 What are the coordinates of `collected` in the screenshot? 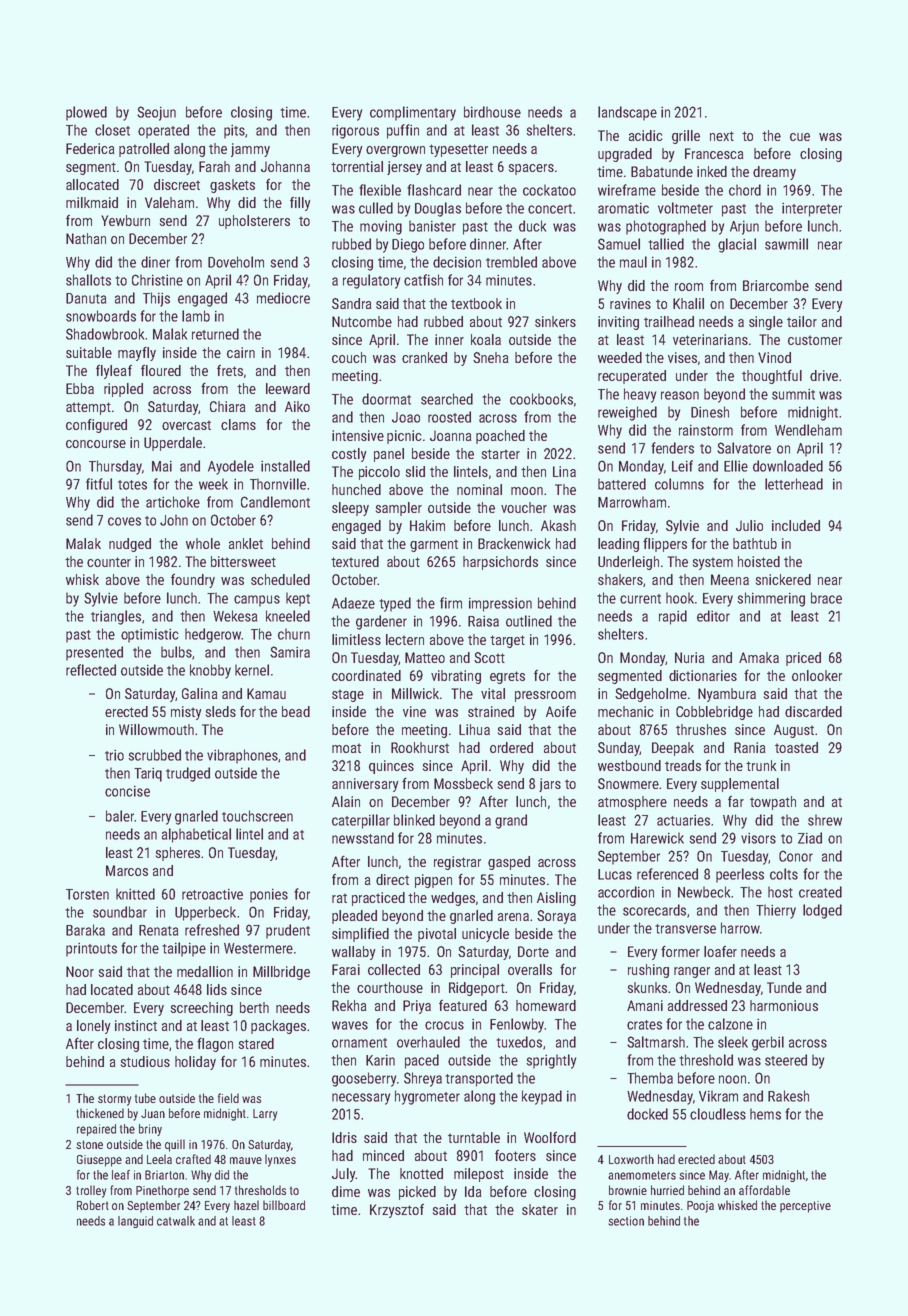 It's located at (394, 969).
